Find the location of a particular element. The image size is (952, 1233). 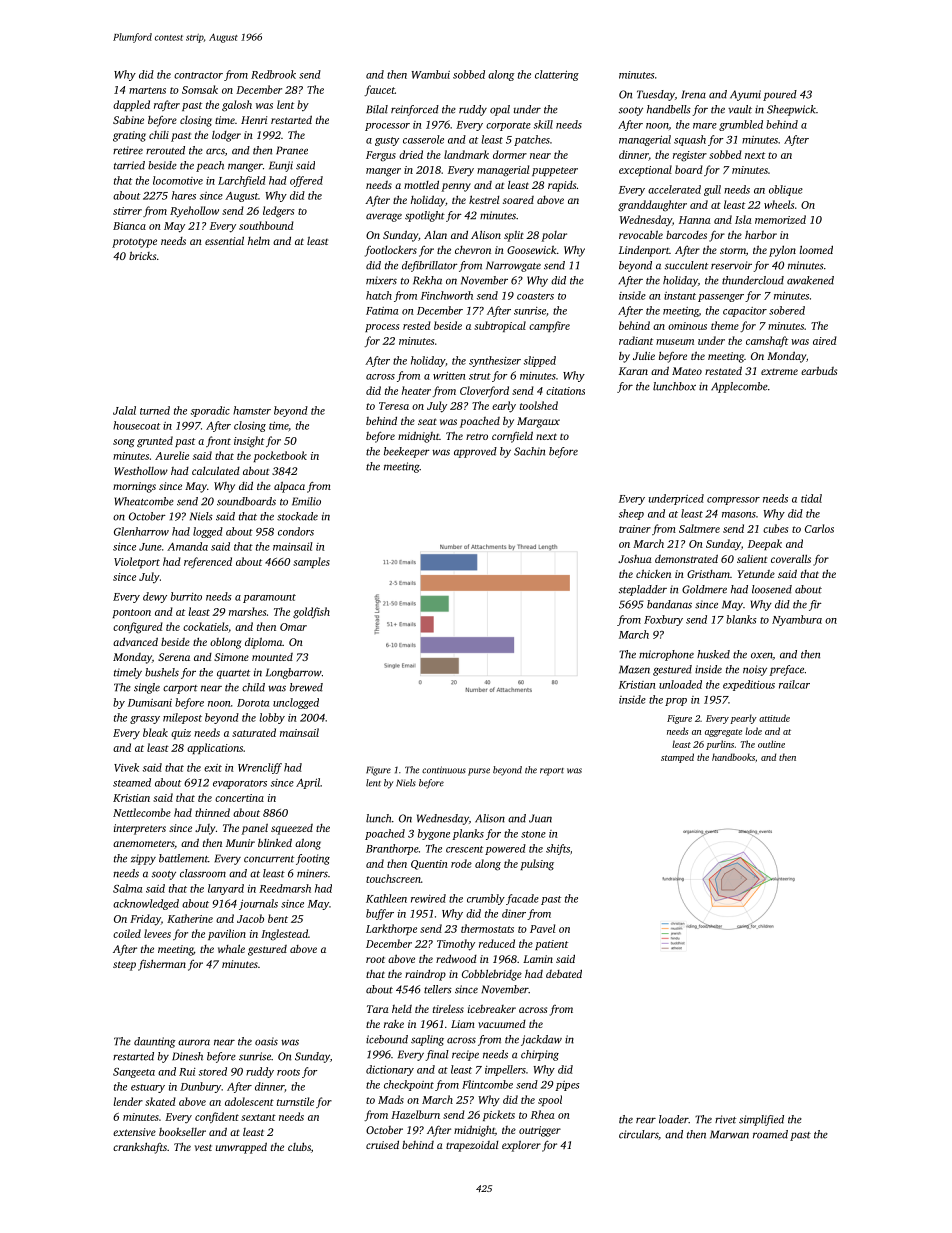

opal is located at coordinates (500, 110).
